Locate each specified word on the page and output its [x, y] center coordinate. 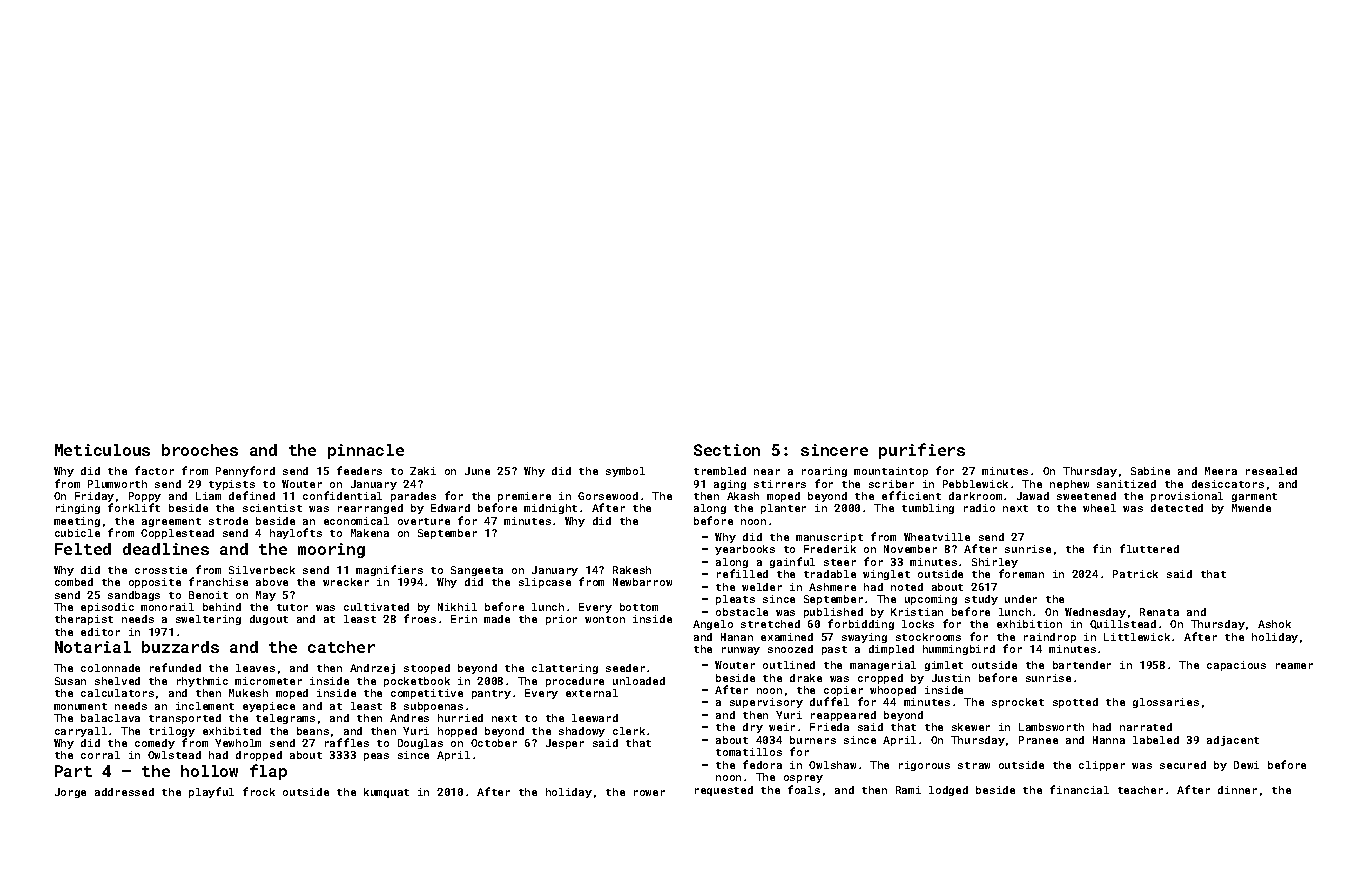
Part [73, 771]
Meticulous [102, 450]
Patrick [1135, 574]
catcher [341, 647]
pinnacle [366, 451]
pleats [735, 600]
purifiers [922, 451]
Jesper [565, 744]
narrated [1146, 727]
